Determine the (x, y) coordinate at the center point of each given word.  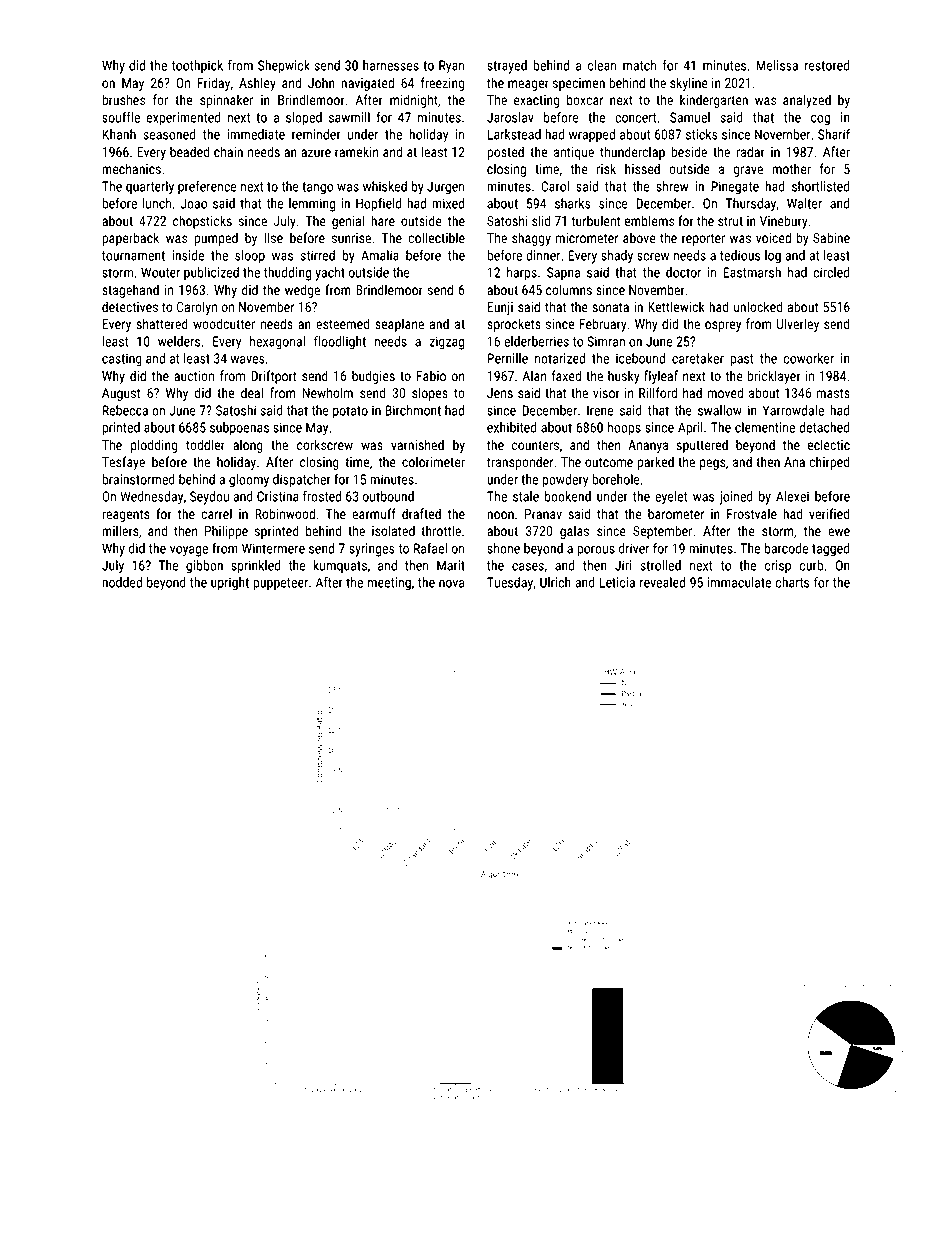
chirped (829, 463)
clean (602, 65)
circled (831, 272)
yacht (330, 274)
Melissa (777, 65)
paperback (130, 239)
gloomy (249, 481)
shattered (162, 323)
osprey (723, 326)
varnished (417, 444)
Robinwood (285, 513)
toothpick (197, 66)
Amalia (380, 255)
